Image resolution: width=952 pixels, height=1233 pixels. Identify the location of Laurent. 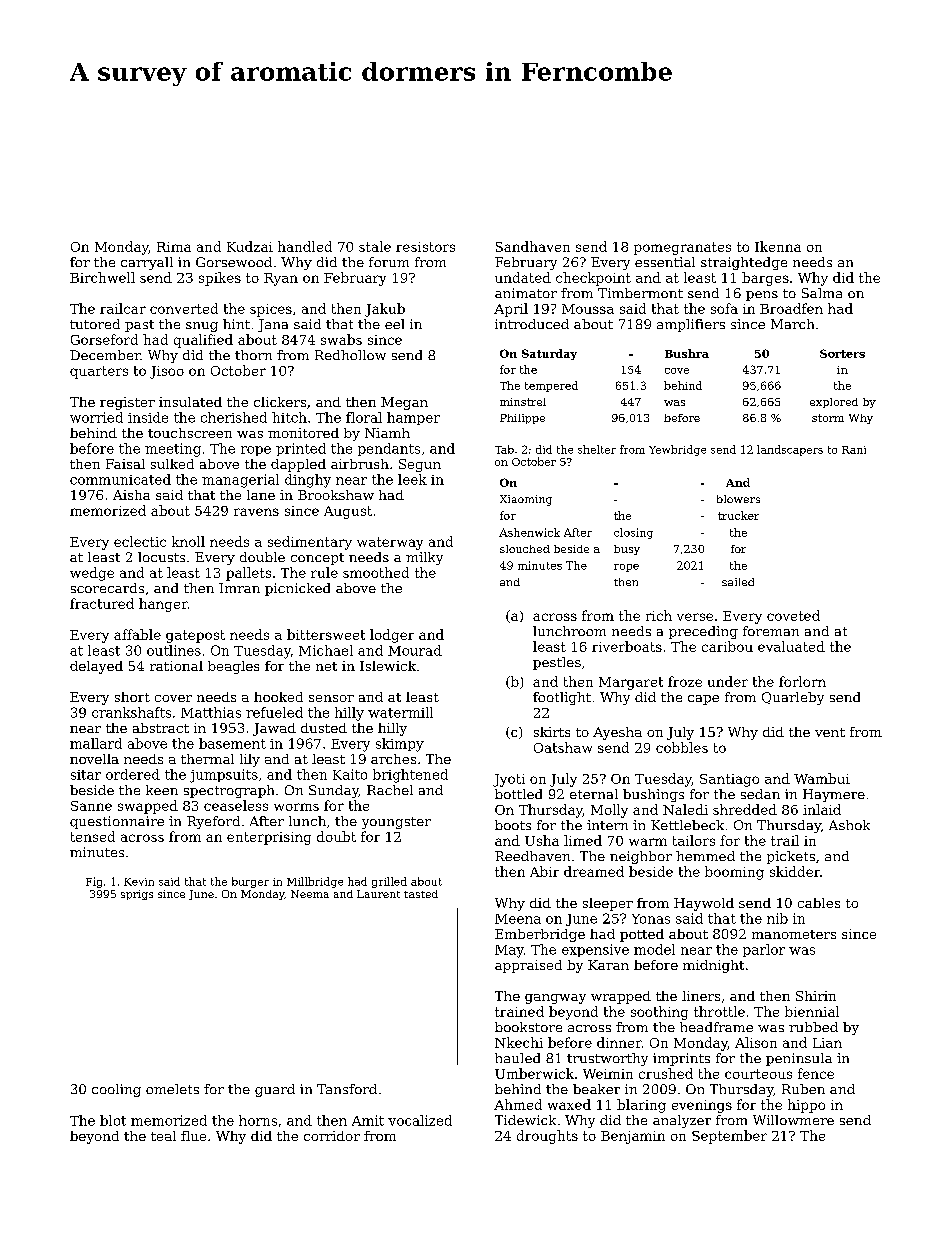
(378, 894).
